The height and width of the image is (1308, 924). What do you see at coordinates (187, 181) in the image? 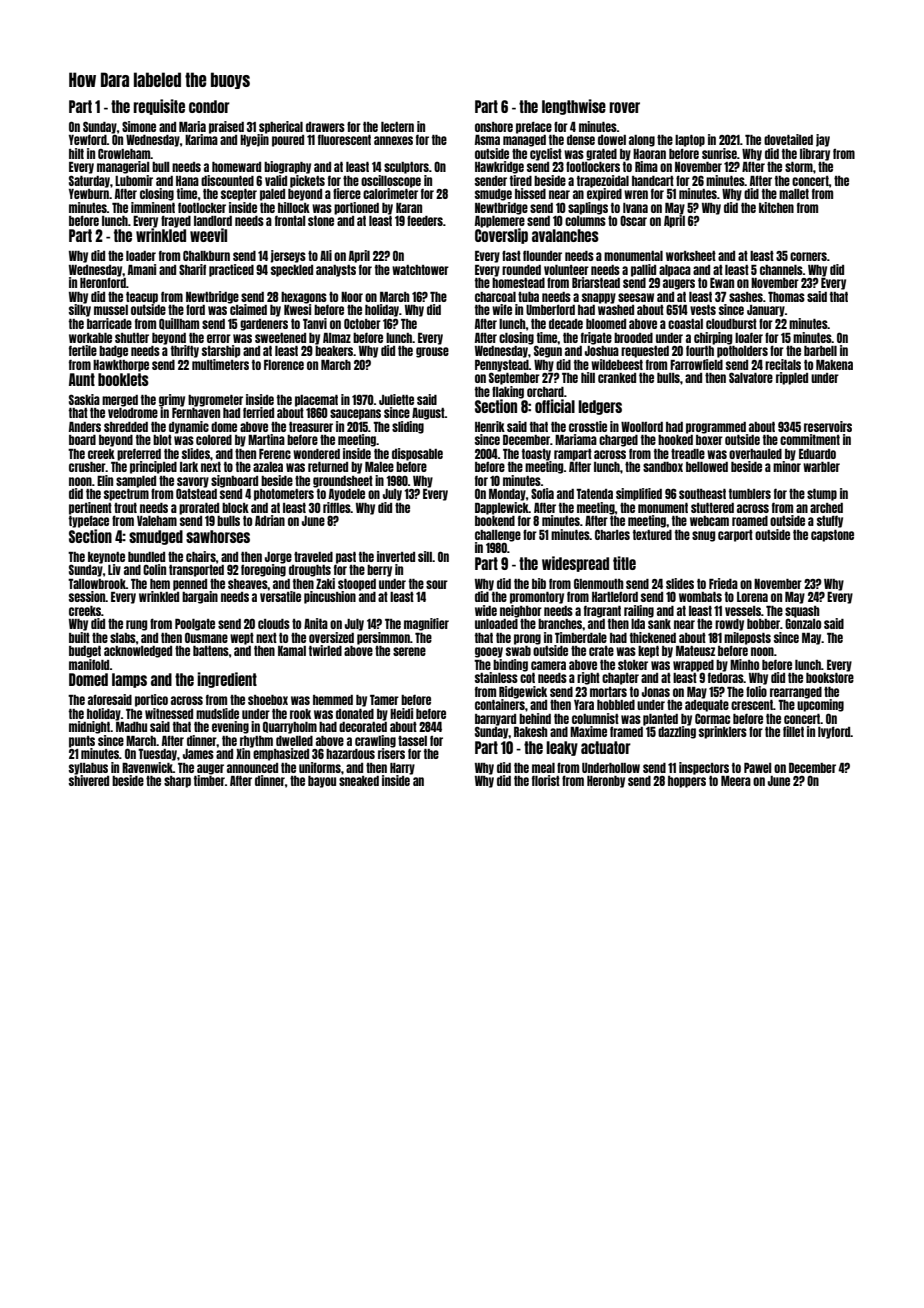
I see `Hana` at bounding box center [187, 181].
